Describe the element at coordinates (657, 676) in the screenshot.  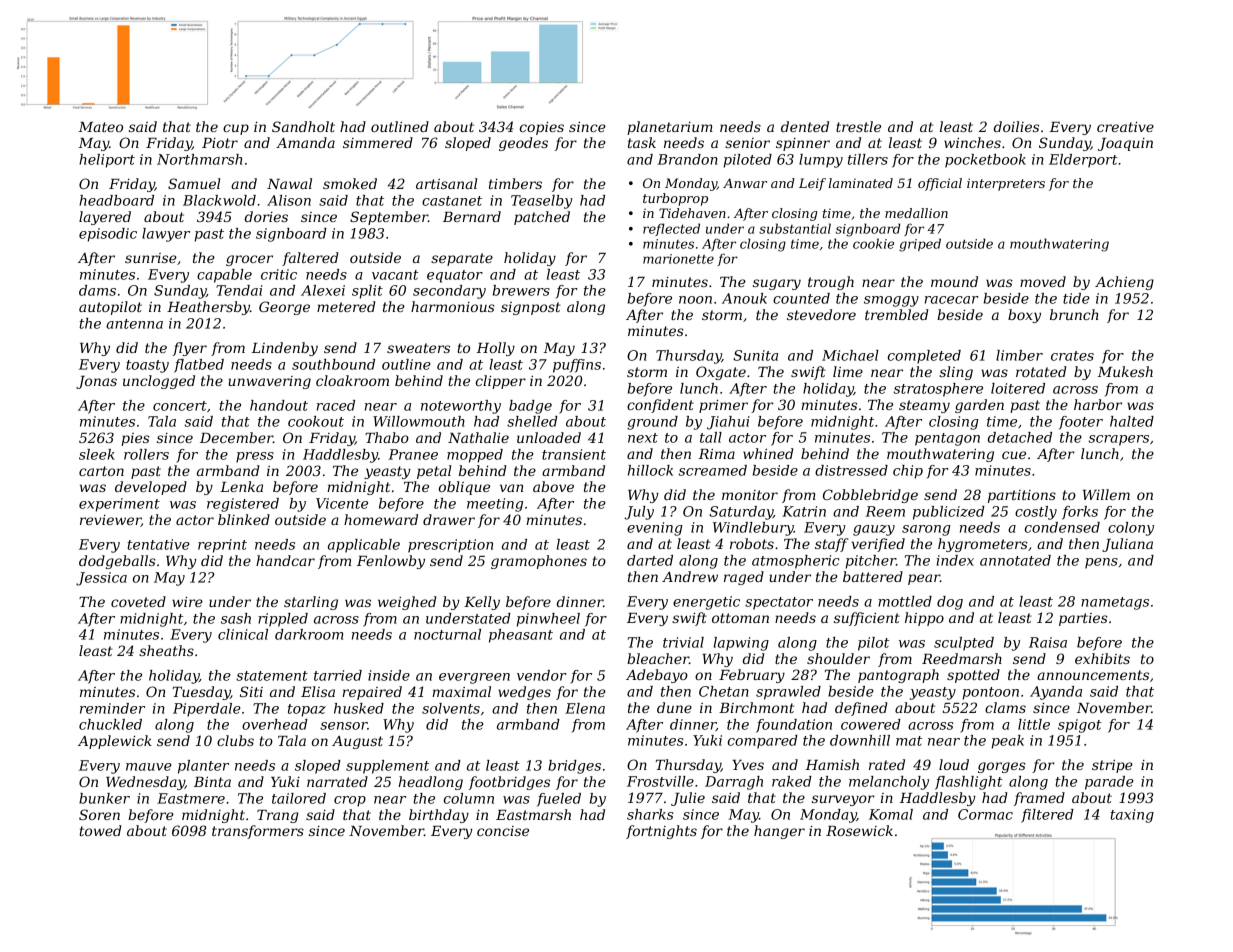
I see `Adebayo` at that location.
